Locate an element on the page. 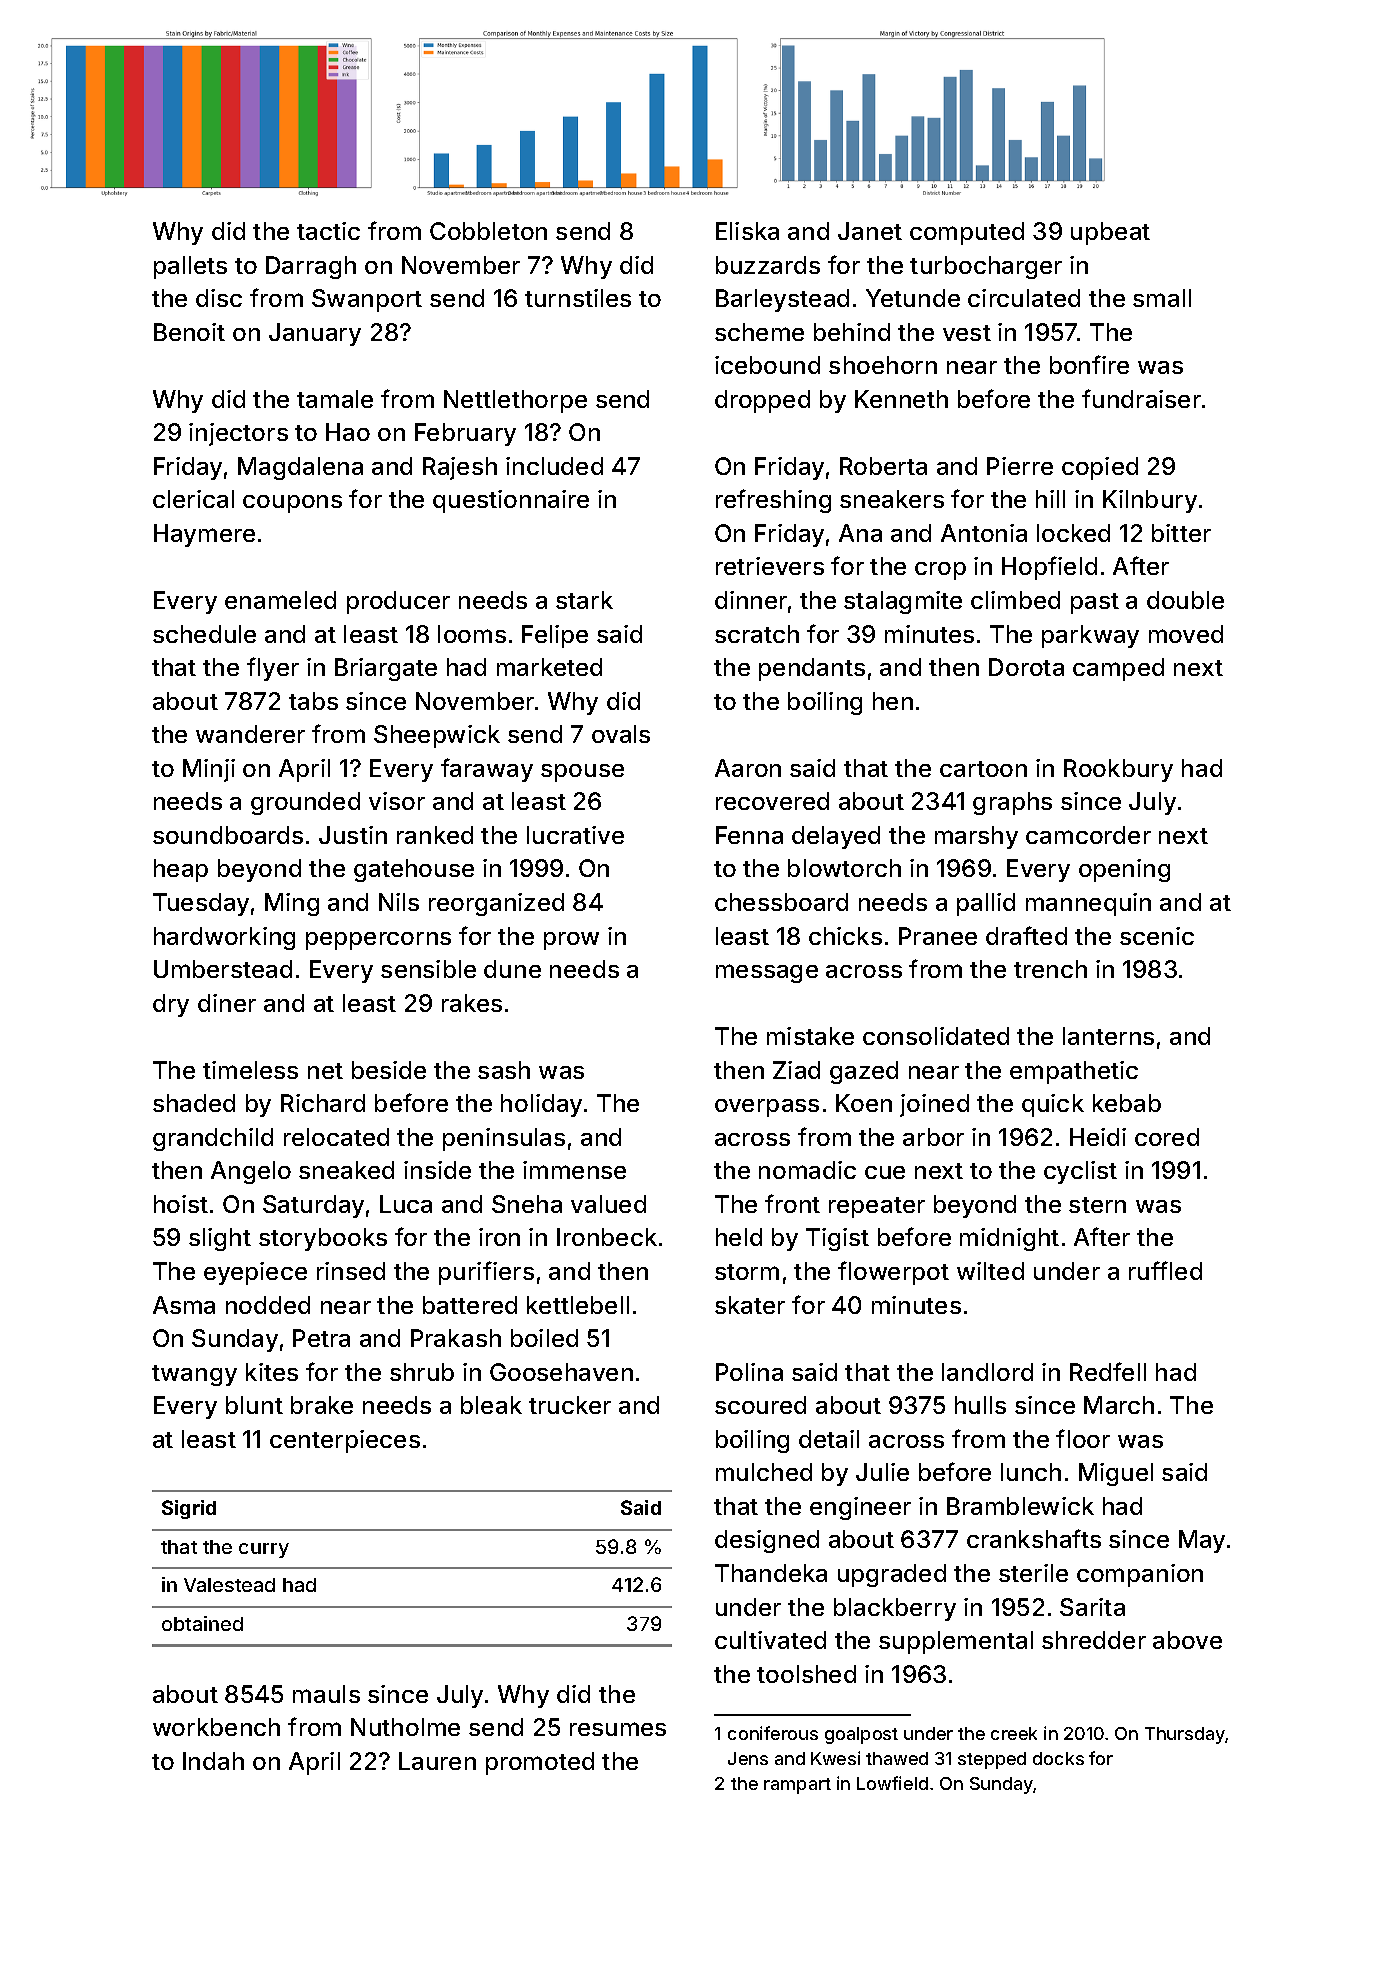  storybooks is located at coordinates (323, 1239).
